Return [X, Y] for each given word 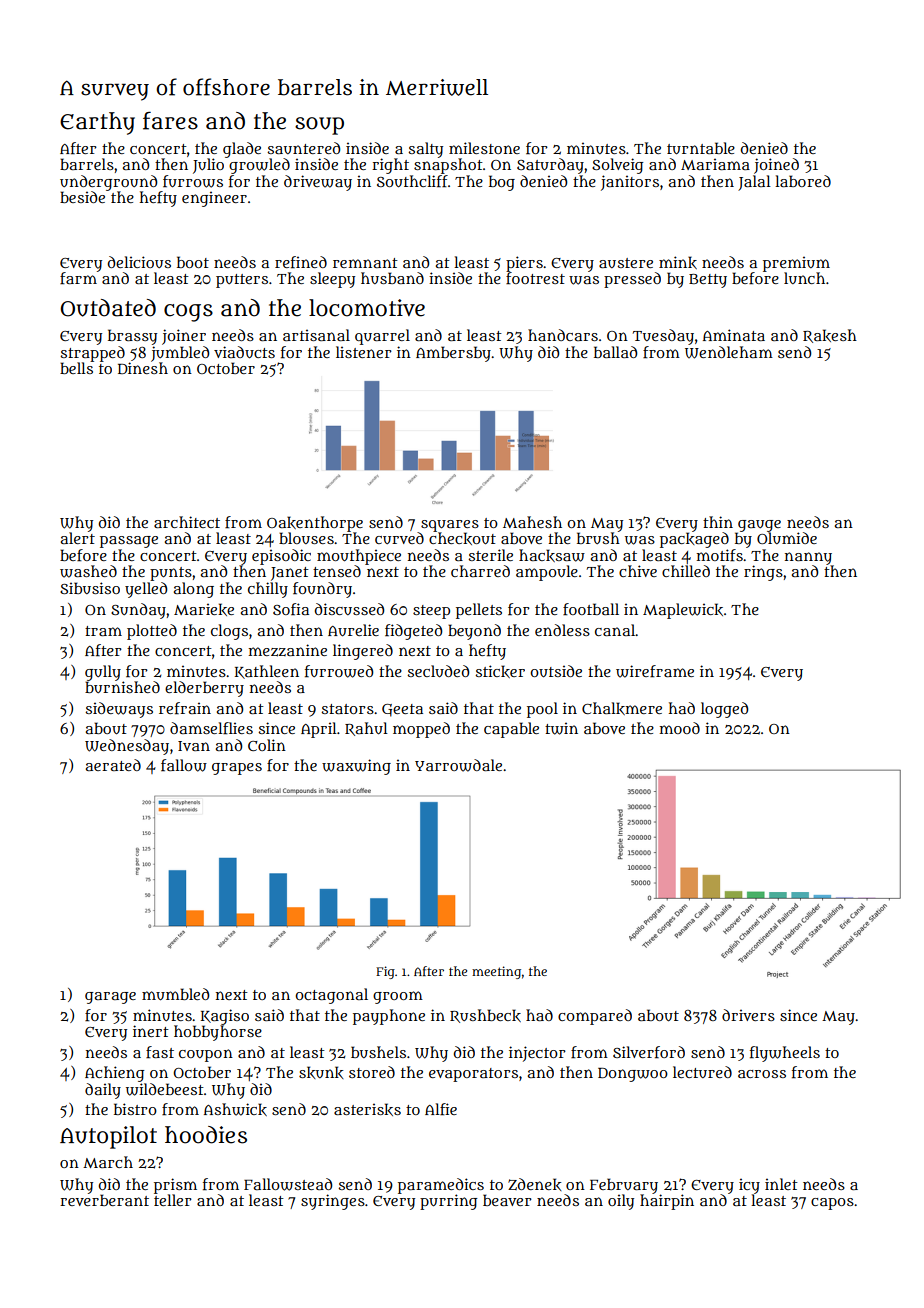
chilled [686, 571]
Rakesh [830, 336]
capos [832, 1204]
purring [449, 1202]
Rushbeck [485, 1016]
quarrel [382, 337]
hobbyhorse [218, 1033]
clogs [229, 632]
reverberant [104, 1200]
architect [187, 522]
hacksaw [552, 555]
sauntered [303, 148]
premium [796, 264]
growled [259, 166]
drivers [748, 1015]
